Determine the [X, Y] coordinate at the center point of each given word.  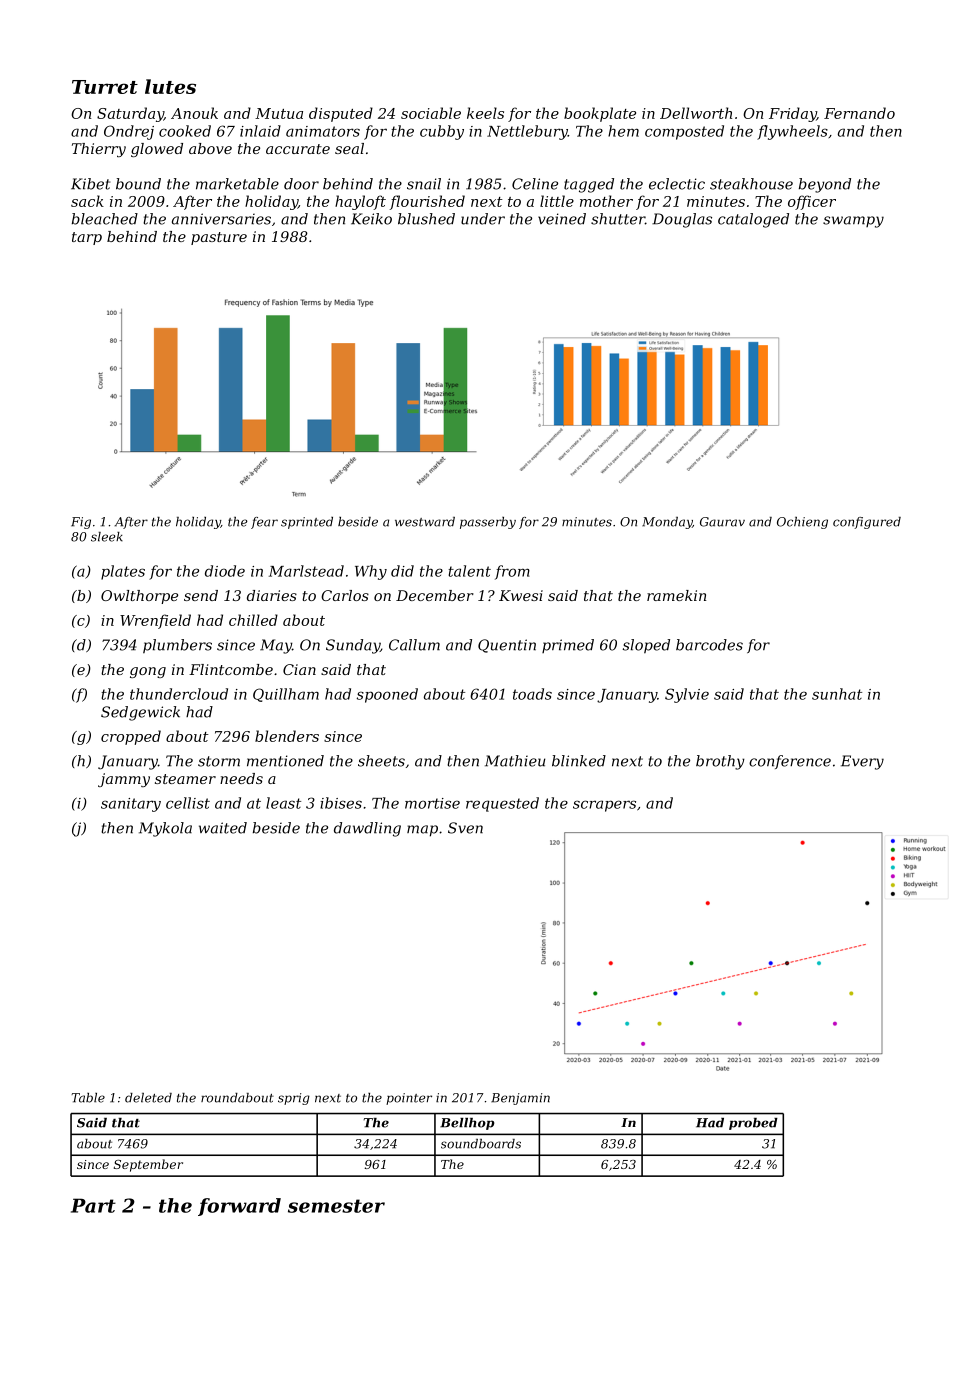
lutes [170, 86]
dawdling [367, 829]
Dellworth [696, 113]
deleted [148, 1098]
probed [753, 1124]
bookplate [600, 114]
